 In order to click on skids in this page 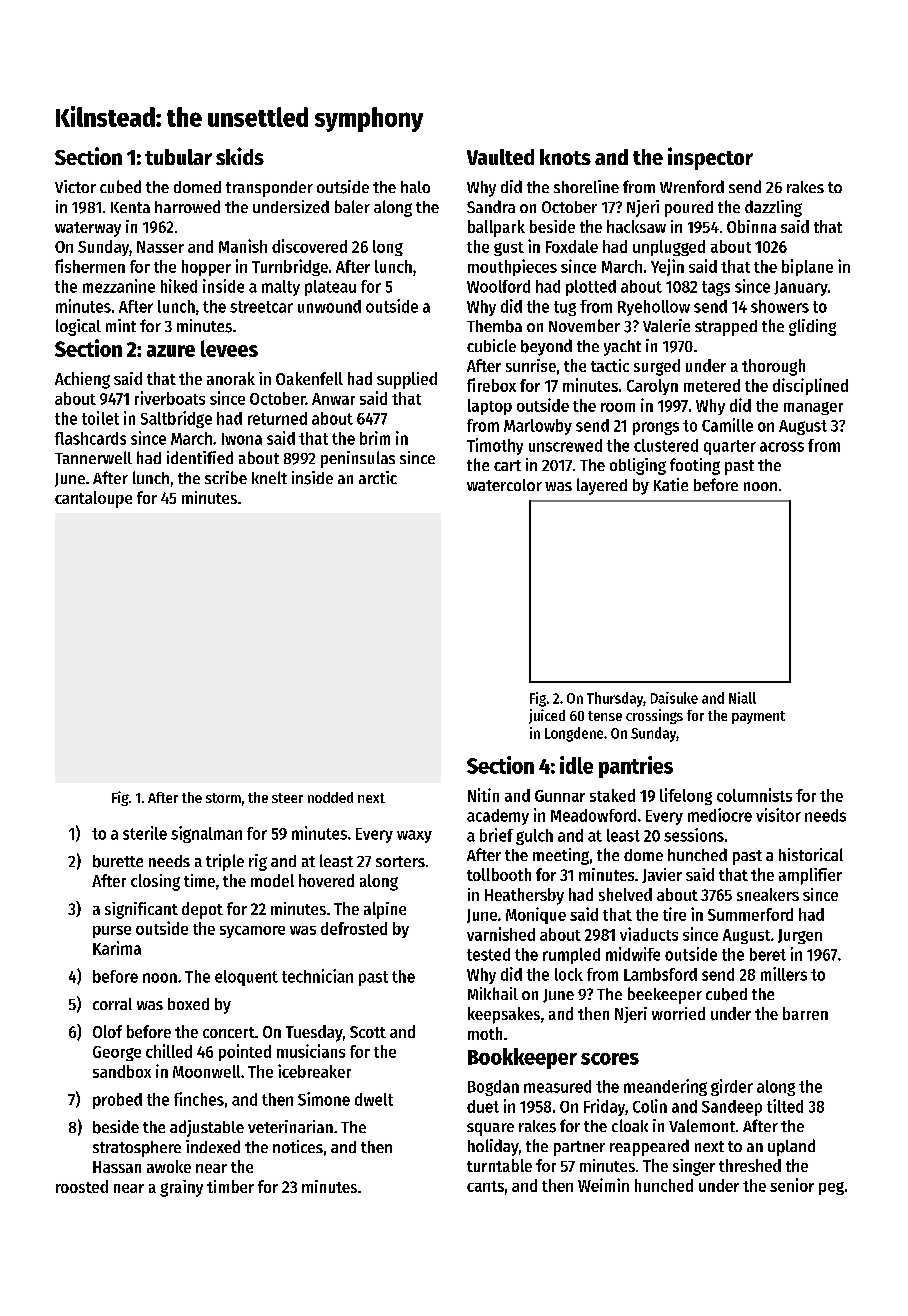, I will do `click(240, 156)`.
